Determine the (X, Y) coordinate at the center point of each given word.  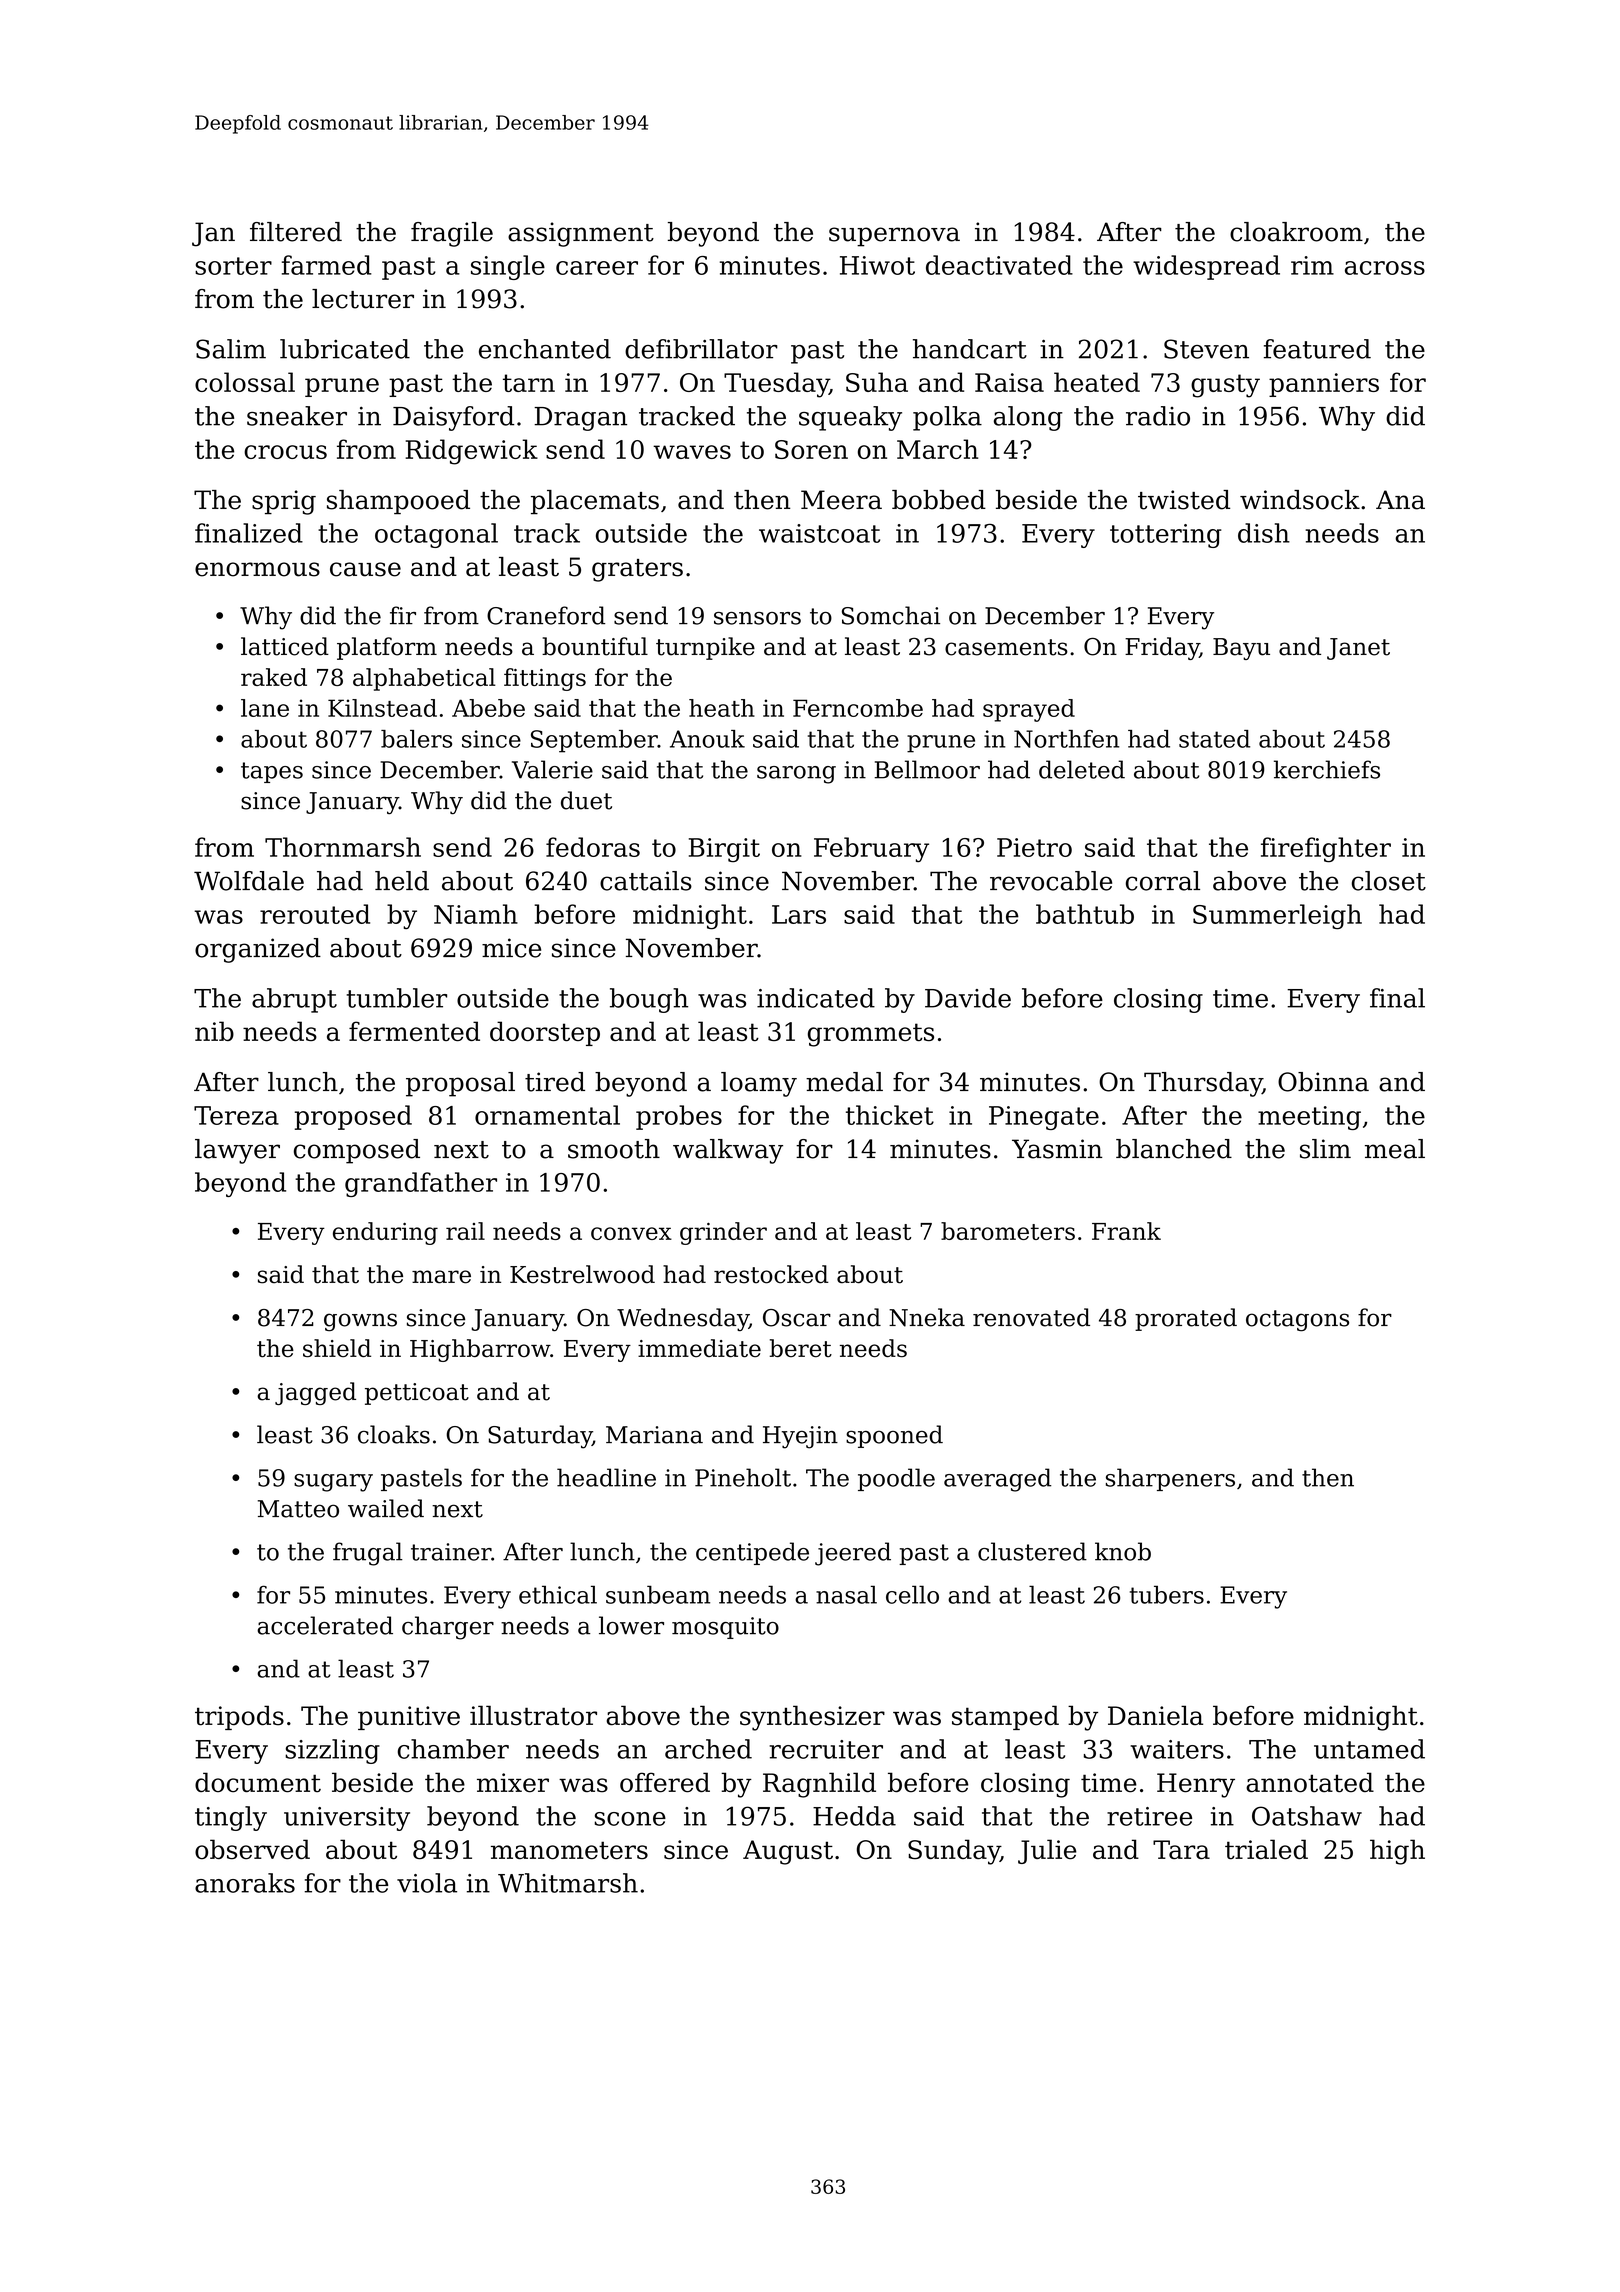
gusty (1225, 386)
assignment (581, 234)
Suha (877, 382)
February (871, 849)
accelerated (325, 1625)
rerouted (315, 914)
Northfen (1066, 739)
